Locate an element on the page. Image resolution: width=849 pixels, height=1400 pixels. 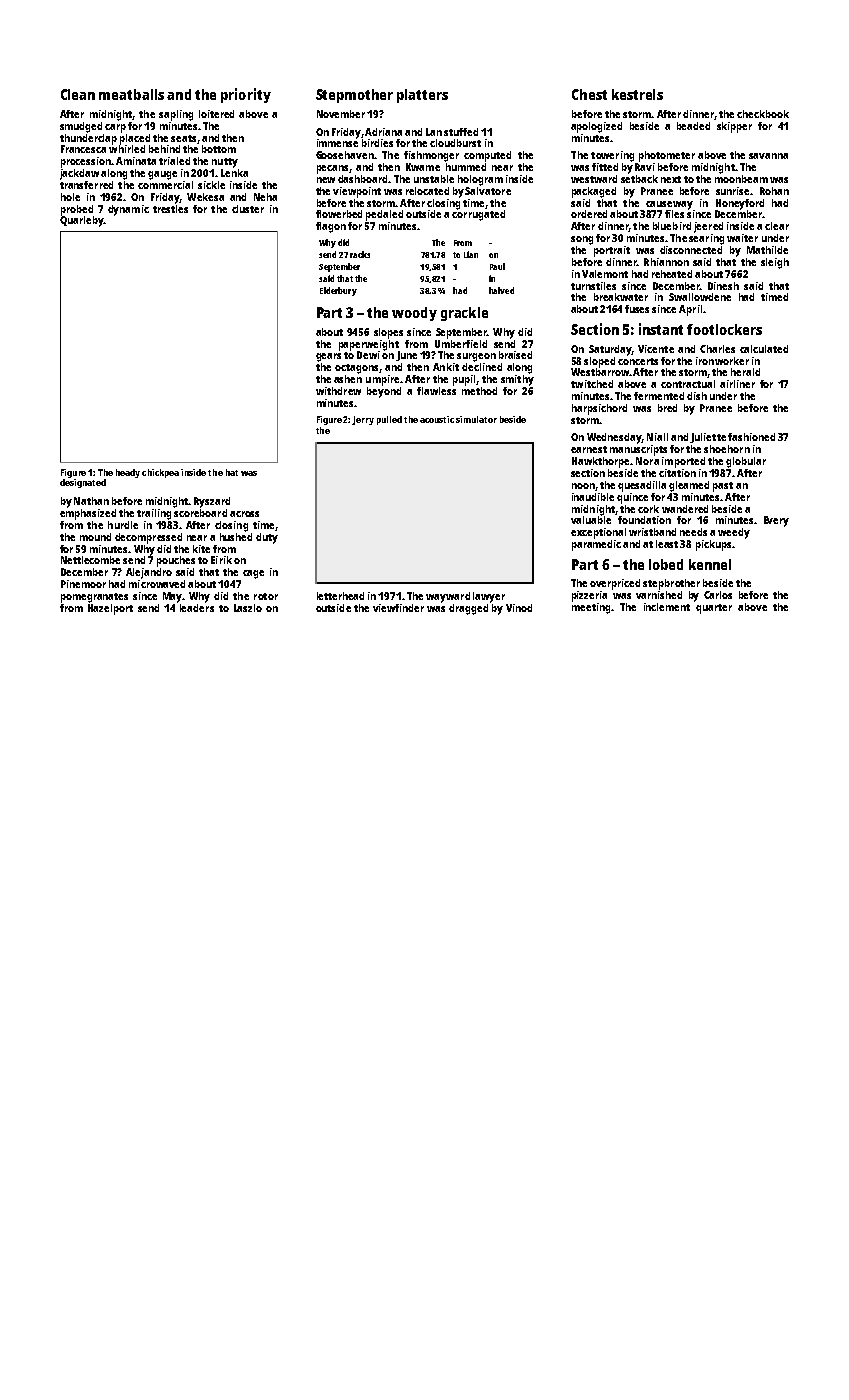
ironworker is located at coordinates (722, 361).
